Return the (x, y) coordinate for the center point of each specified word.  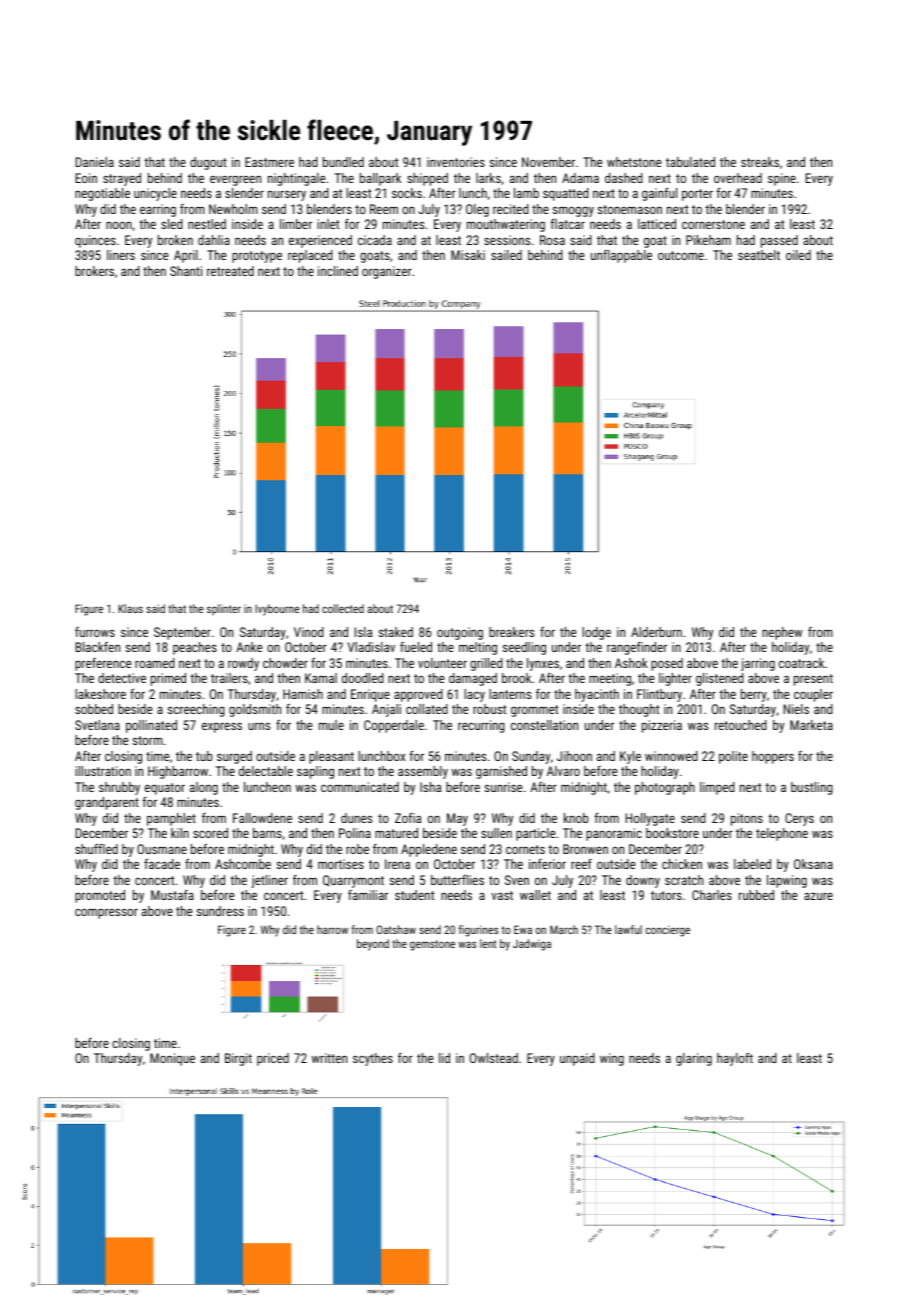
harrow (332, 929)
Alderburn (656, 632)
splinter (224, 609)
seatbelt (759, 255)
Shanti (186, 271)
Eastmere (269, 162)
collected (343, 608)
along (204, 788)
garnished (501, 772)
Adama (580, 178)
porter (697, 195)
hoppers (773, 757)
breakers (511, 632)
